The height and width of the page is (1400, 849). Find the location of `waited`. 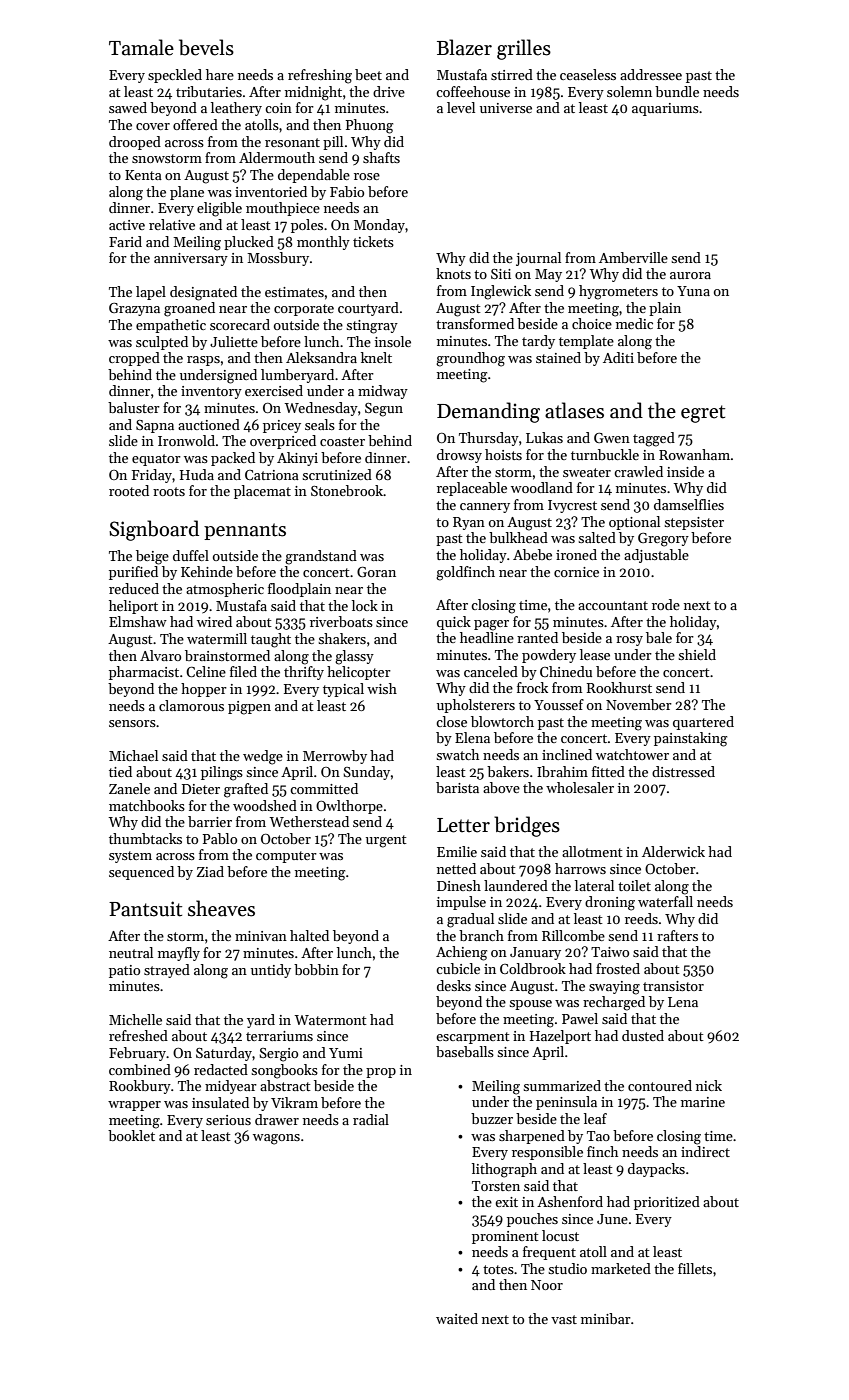

waited is located at coordinates (457, 1318).
